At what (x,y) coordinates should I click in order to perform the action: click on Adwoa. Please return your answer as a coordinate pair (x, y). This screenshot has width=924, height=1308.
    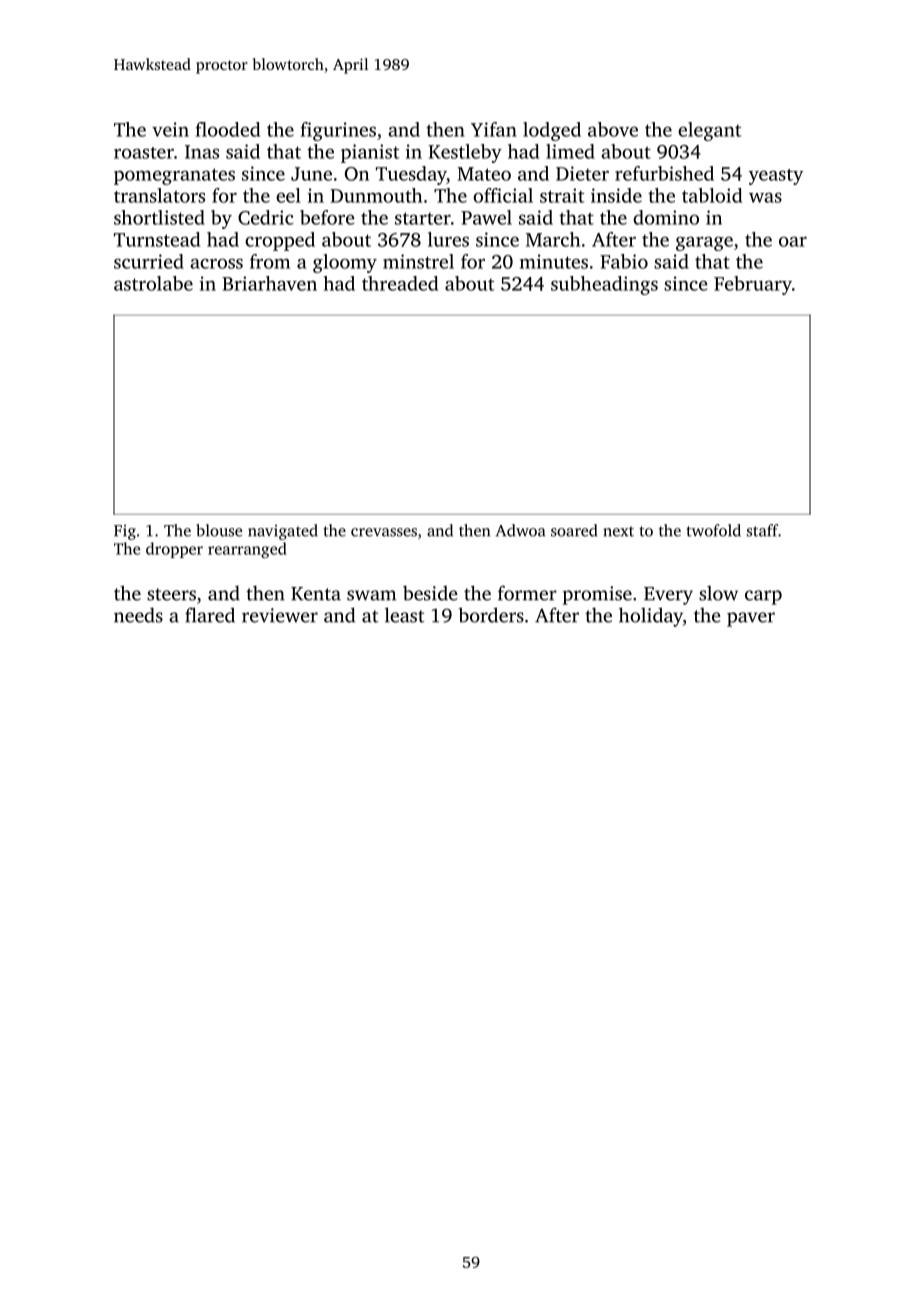
    Looking at the image, I should click on (520, 530).
